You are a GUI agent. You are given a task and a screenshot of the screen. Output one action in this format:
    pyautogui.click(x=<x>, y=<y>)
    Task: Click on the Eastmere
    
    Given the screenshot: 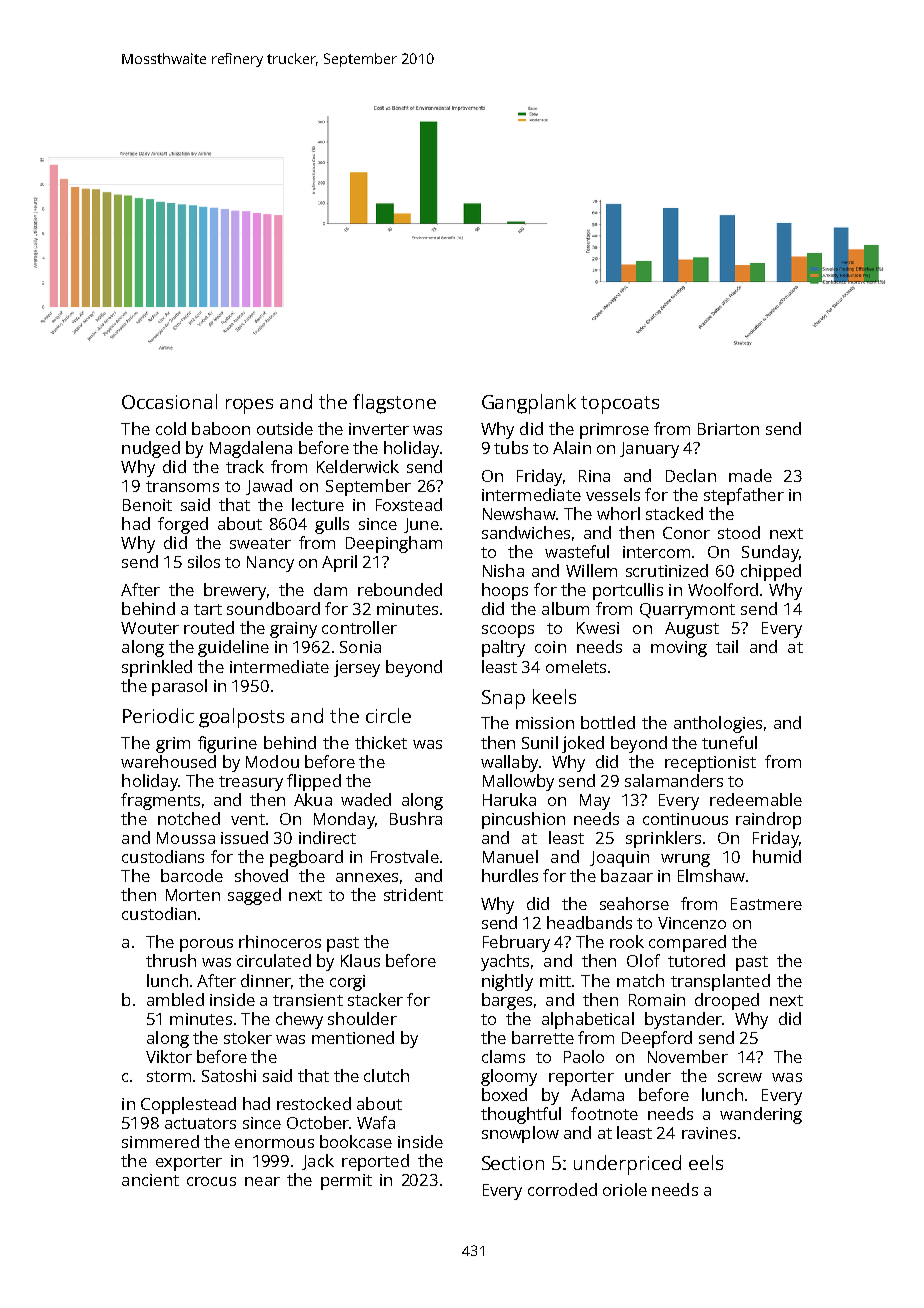 What is the action you would take?
    pyautogui.click(x=766, y=904)
